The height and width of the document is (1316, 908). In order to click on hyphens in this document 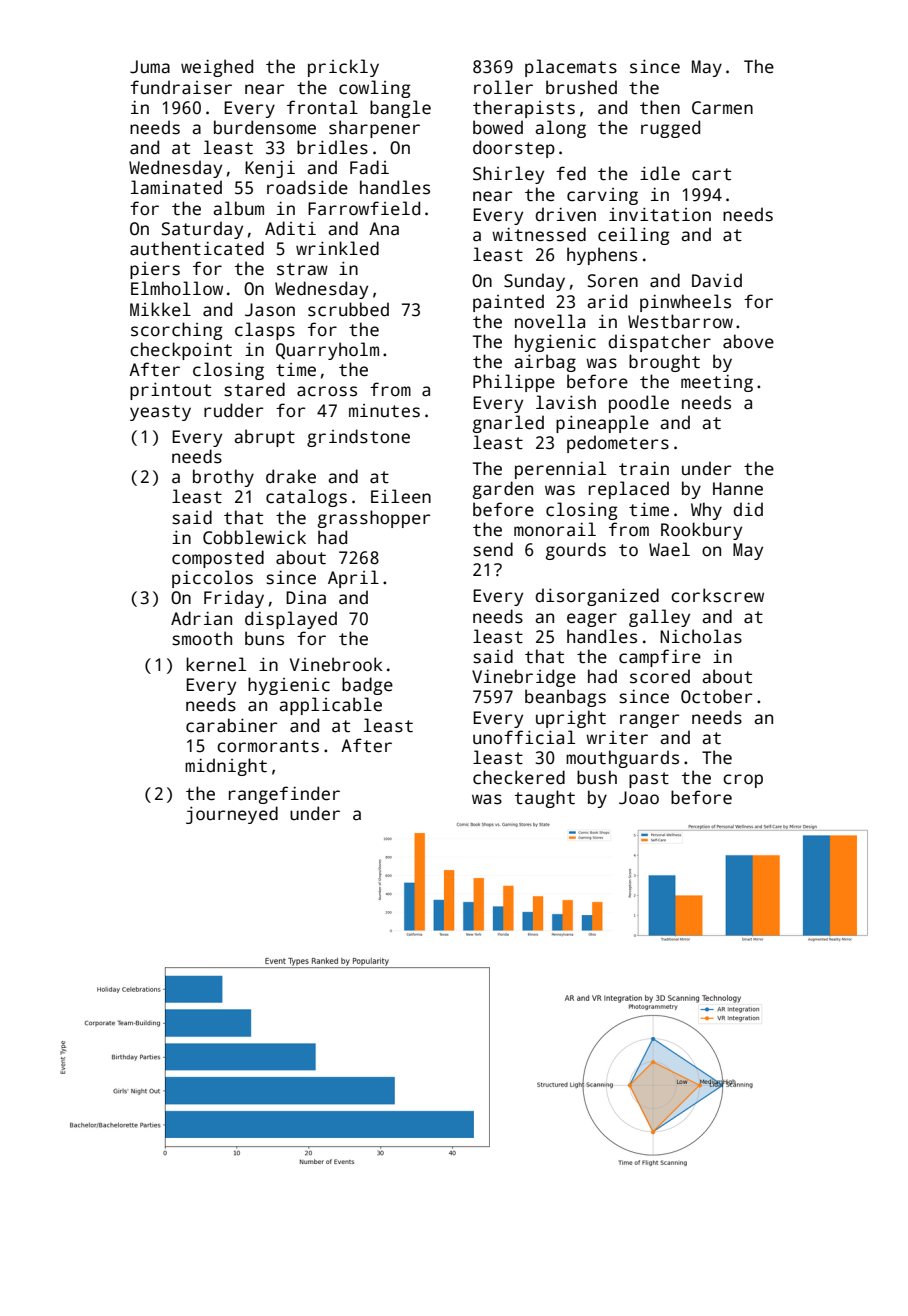, I will do `click(602, 256)`.
